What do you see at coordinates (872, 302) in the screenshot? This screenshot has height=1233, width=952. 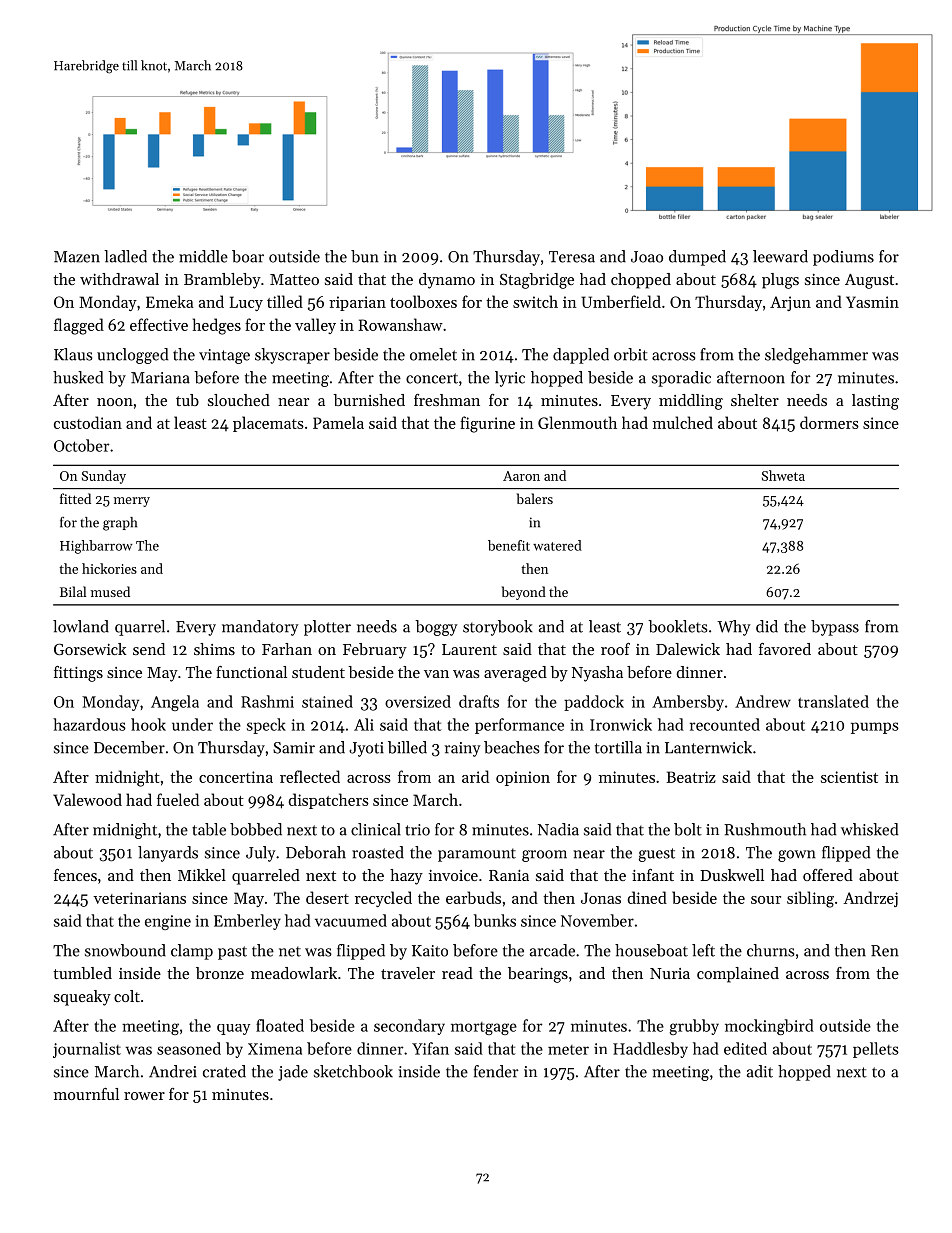 I see `Yasmin` at bounding box center [872, 302].
